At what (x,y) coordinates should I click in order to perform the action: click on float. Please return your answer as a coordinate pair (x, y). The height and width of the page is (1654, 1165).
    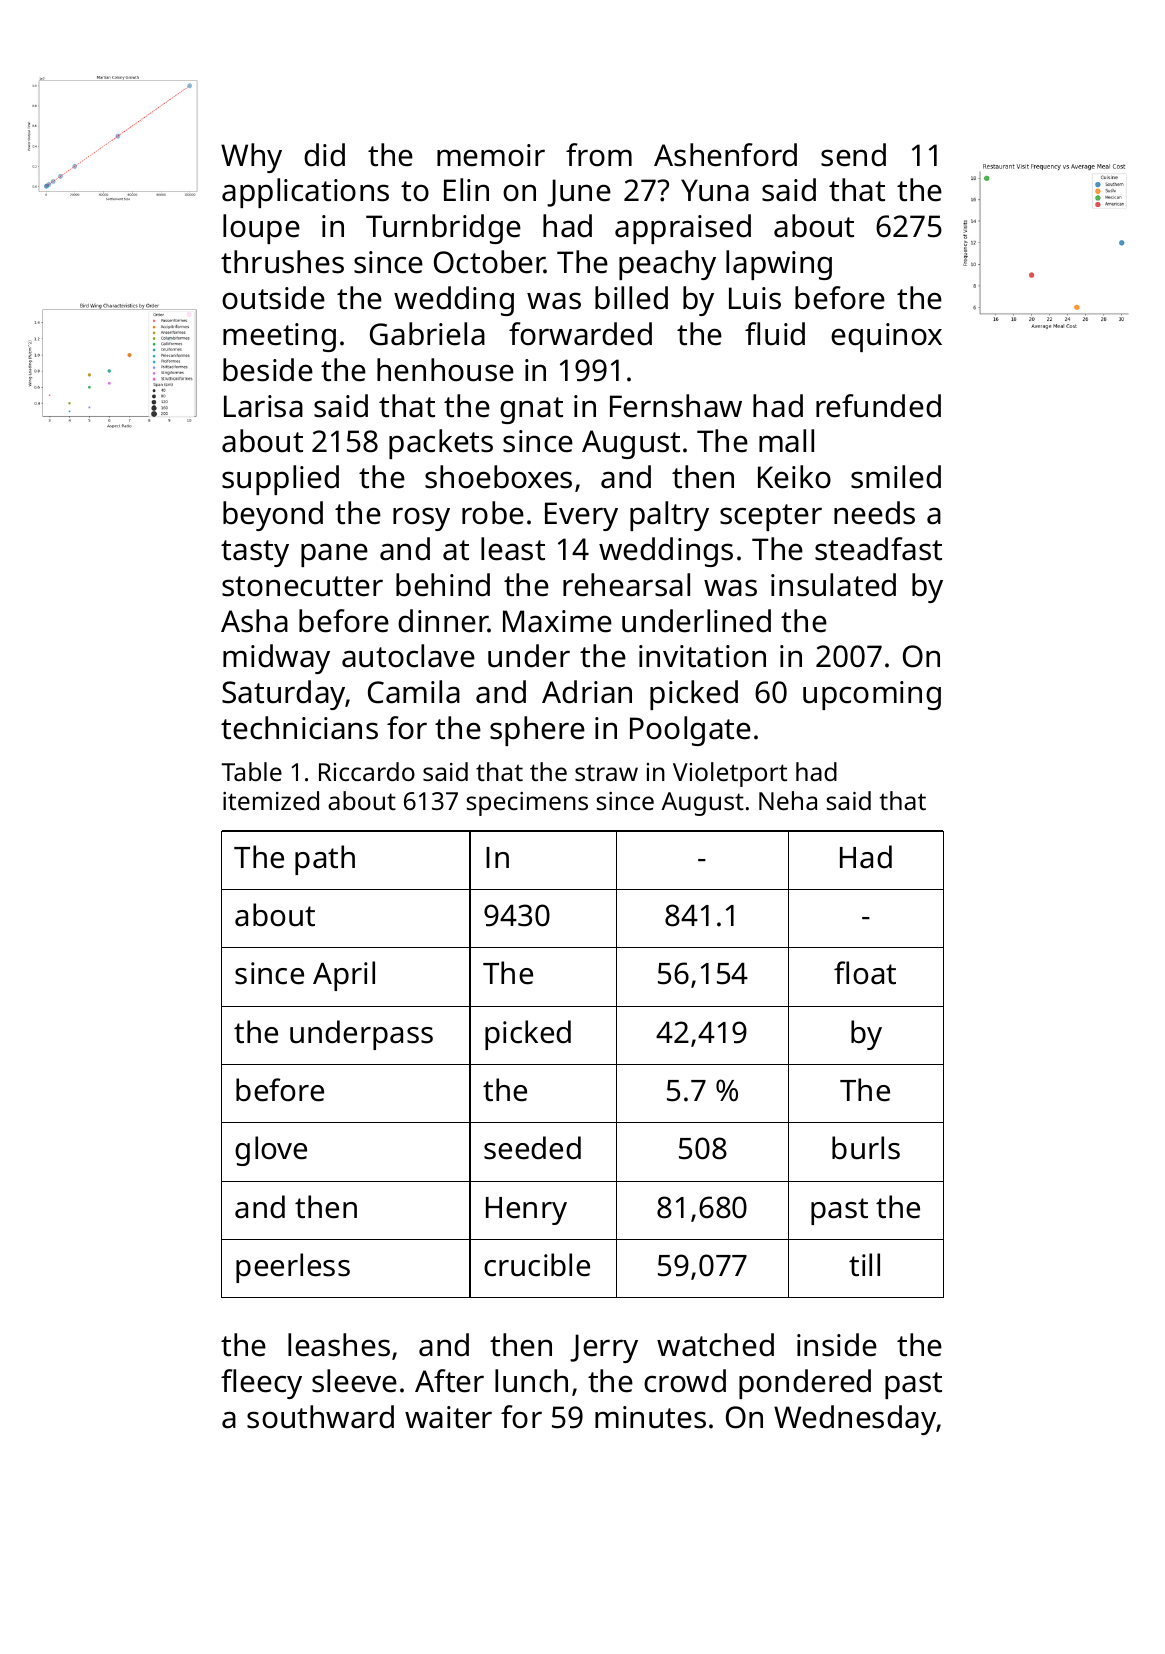
    Looking at the image, I should click on (865, 973).
